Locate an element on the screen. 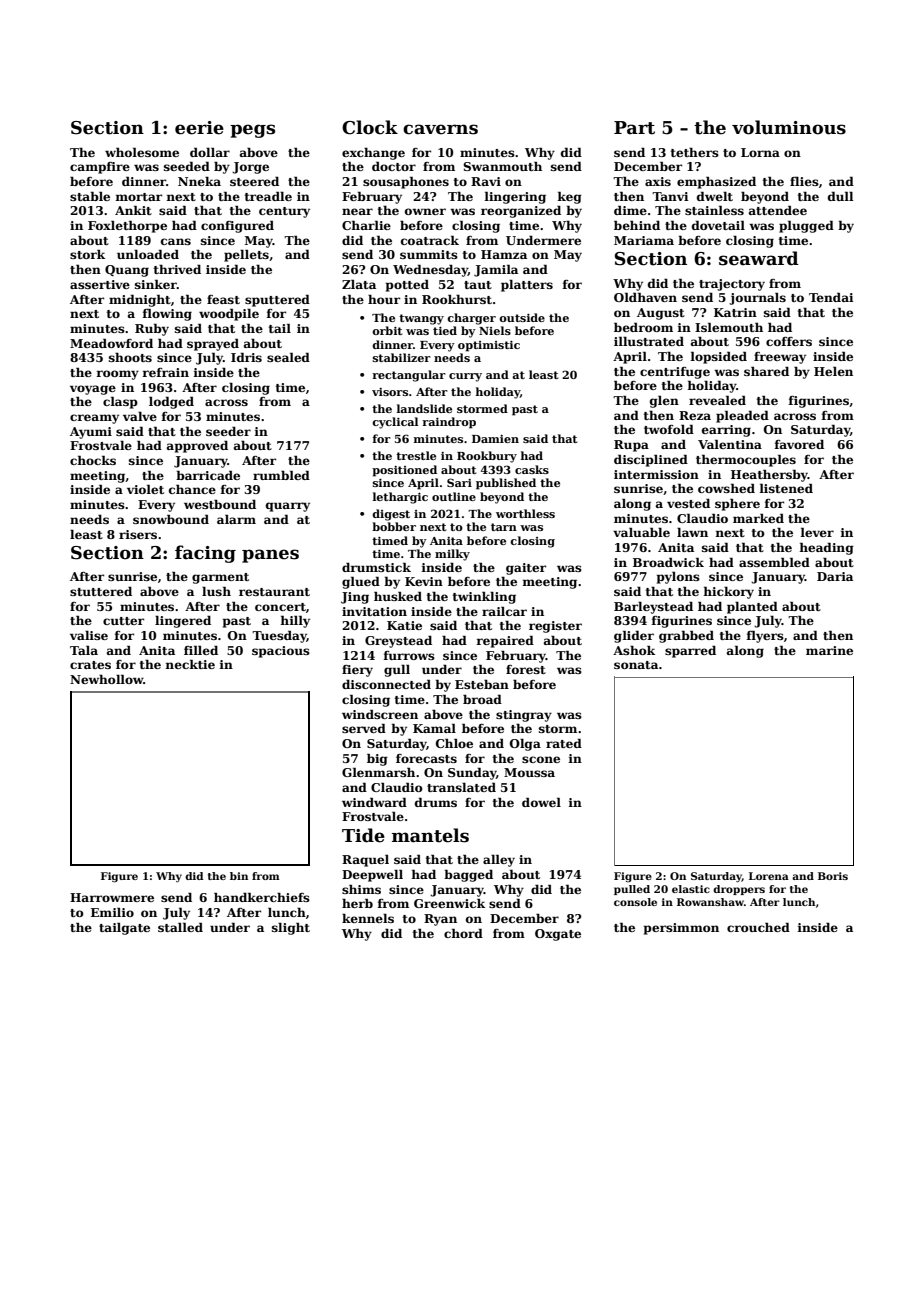 This screenshot has height=1308, width=924. persimmon is located at coordinates (681, 929).
